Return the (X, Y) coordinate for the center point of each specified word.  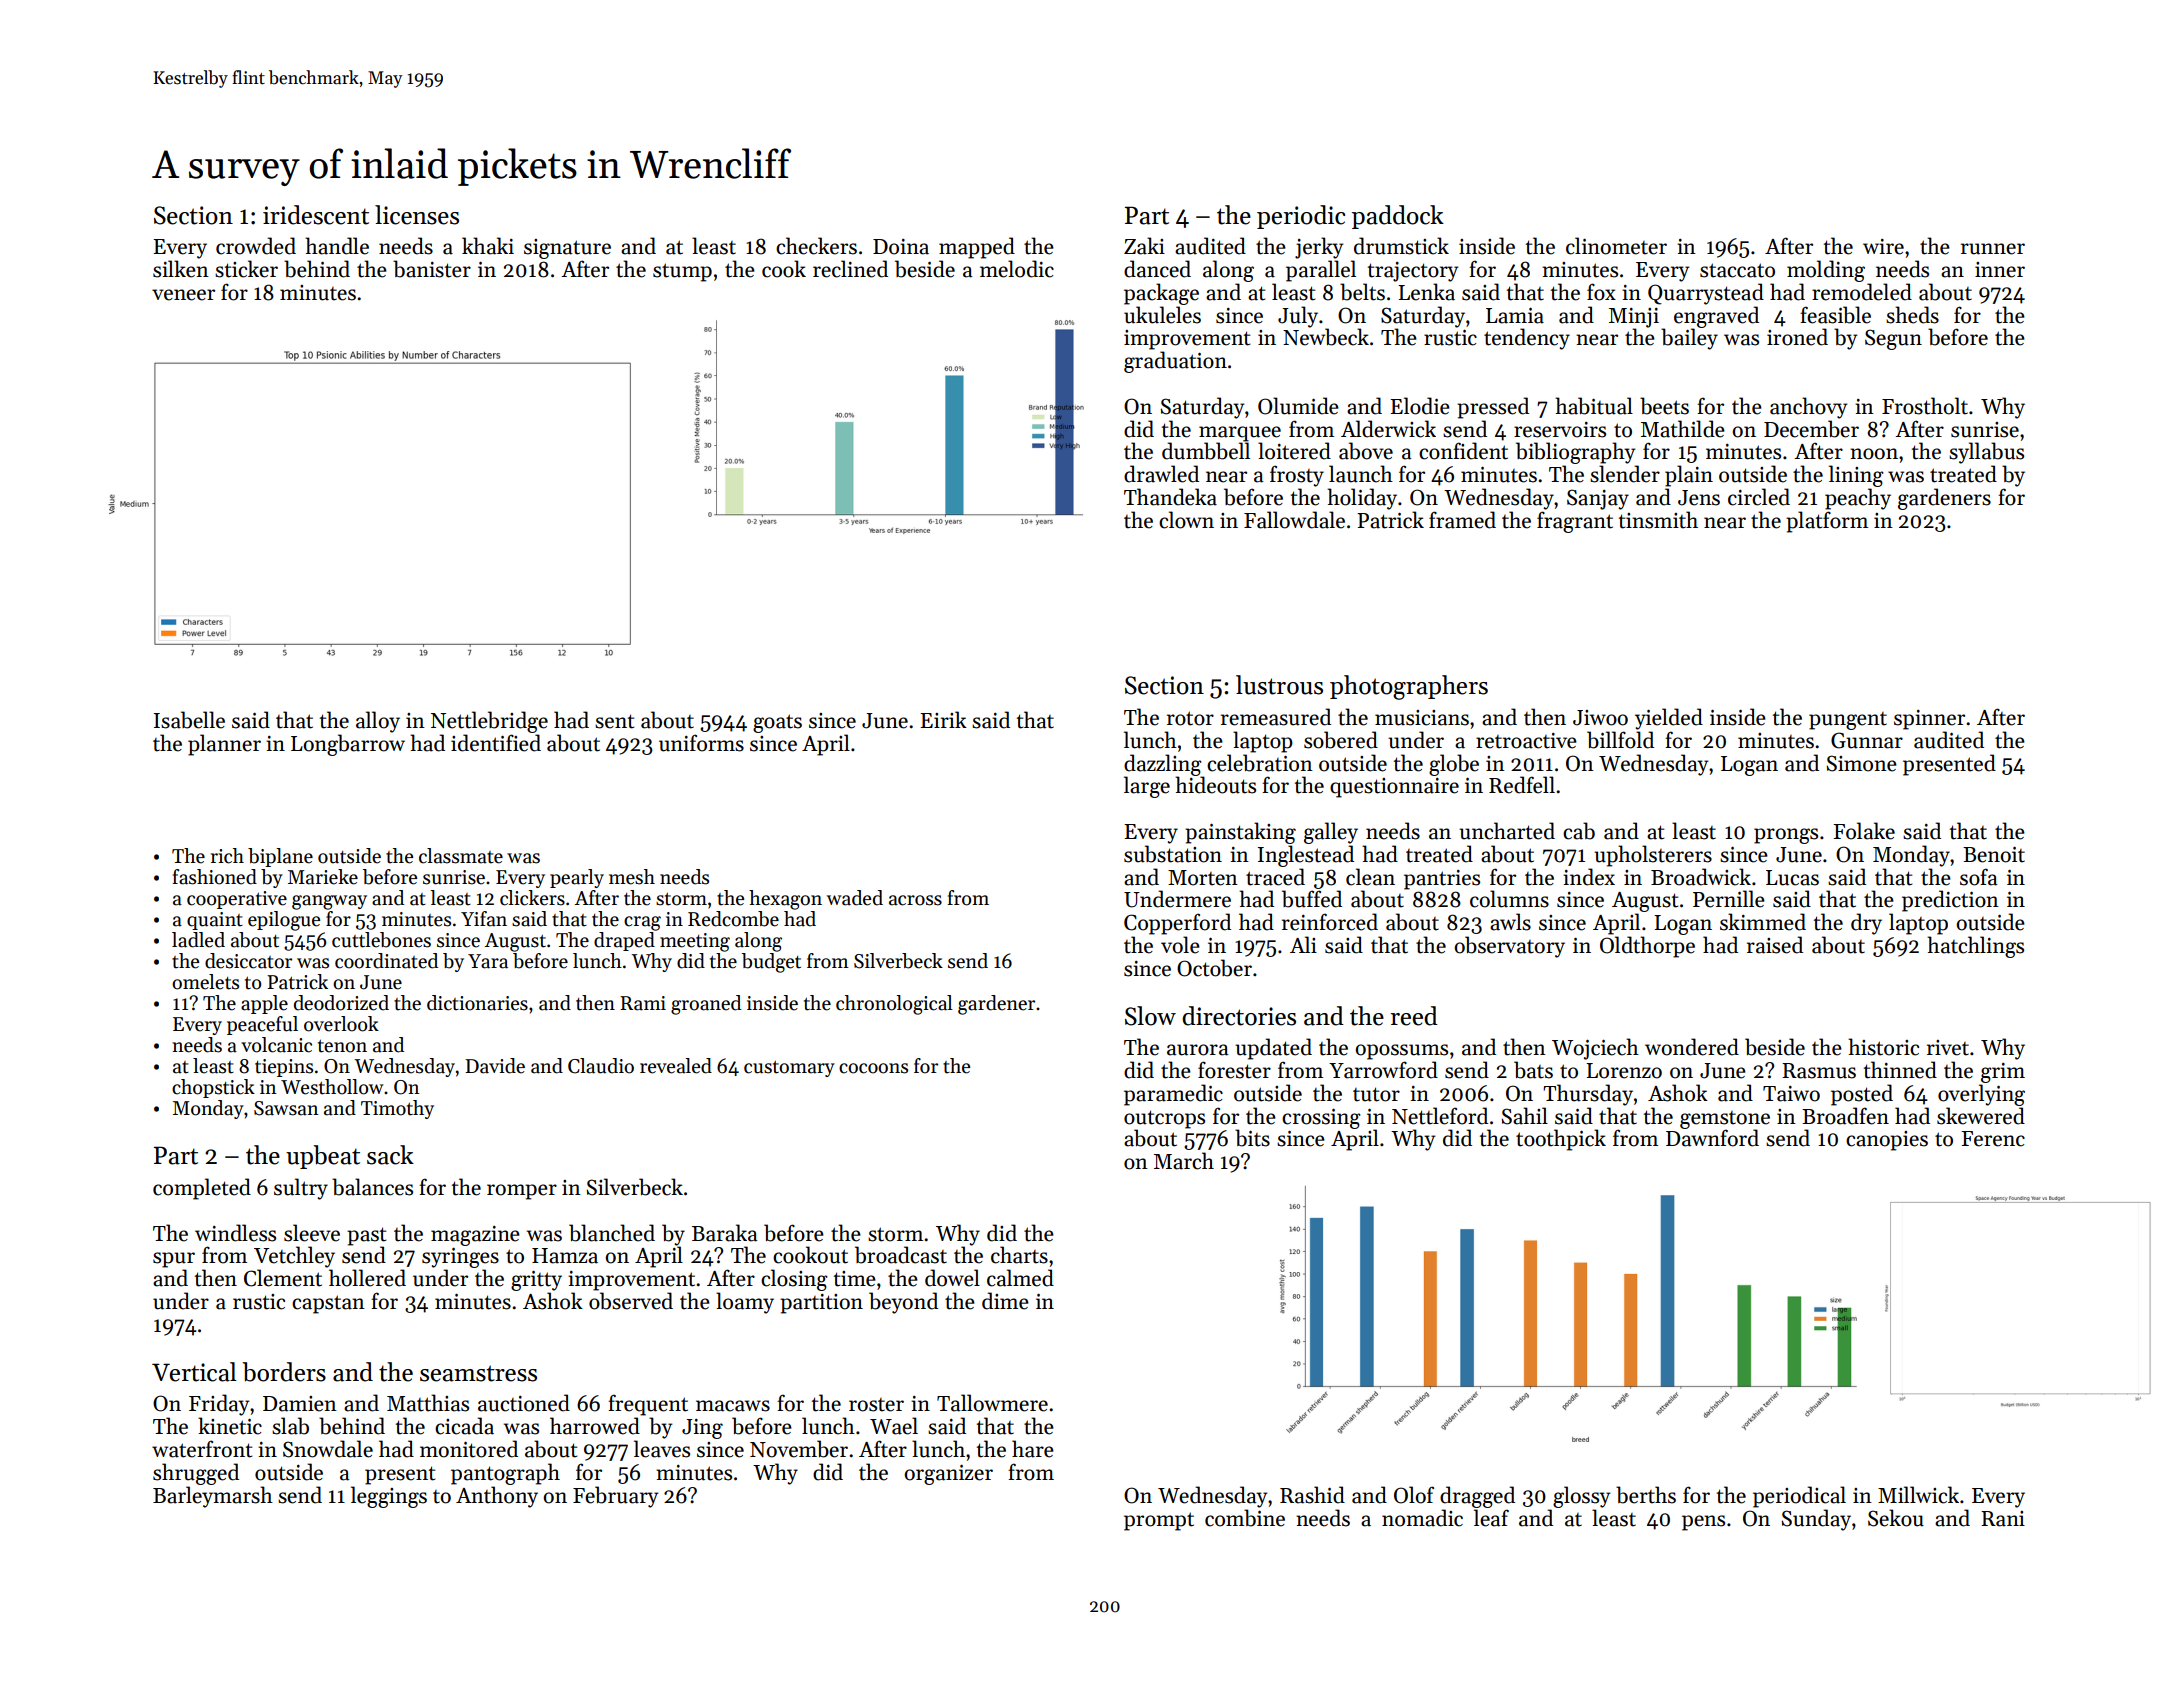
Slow (1150, 1016)
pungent (1848, 721)
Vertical (194, 1372)
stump (682, 272)
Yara (488, 961)
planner (224, 745)
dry (1866, 924)
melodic (1017, 269)
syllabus (1986, 453)
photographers (1409, 687)
